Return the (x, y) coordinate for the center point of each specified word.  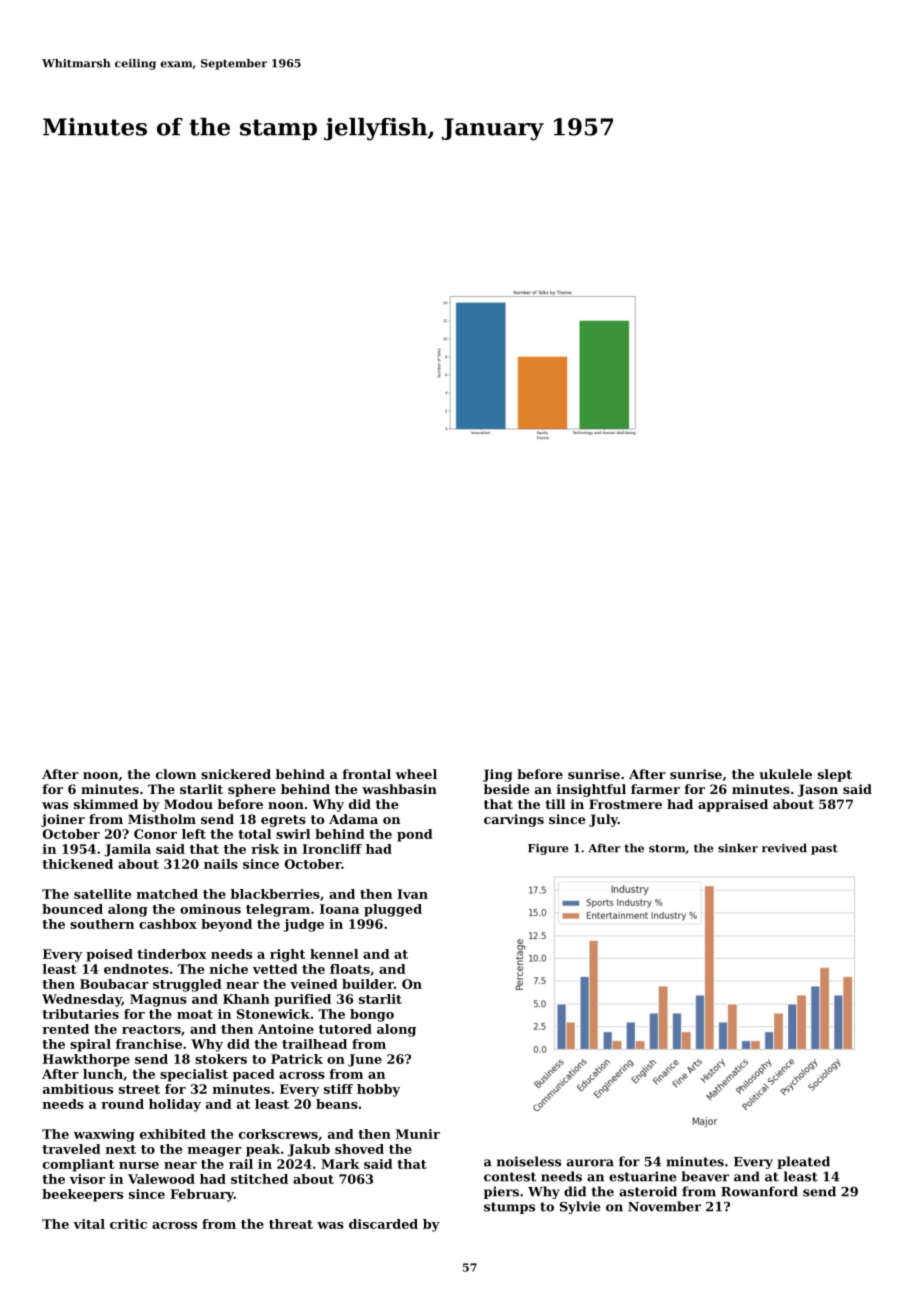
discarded (383, 1224)
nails (221, 864)
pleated (803, 1162)
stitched (259, 1179)
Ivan (412, 894)
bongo (372, 1015)
